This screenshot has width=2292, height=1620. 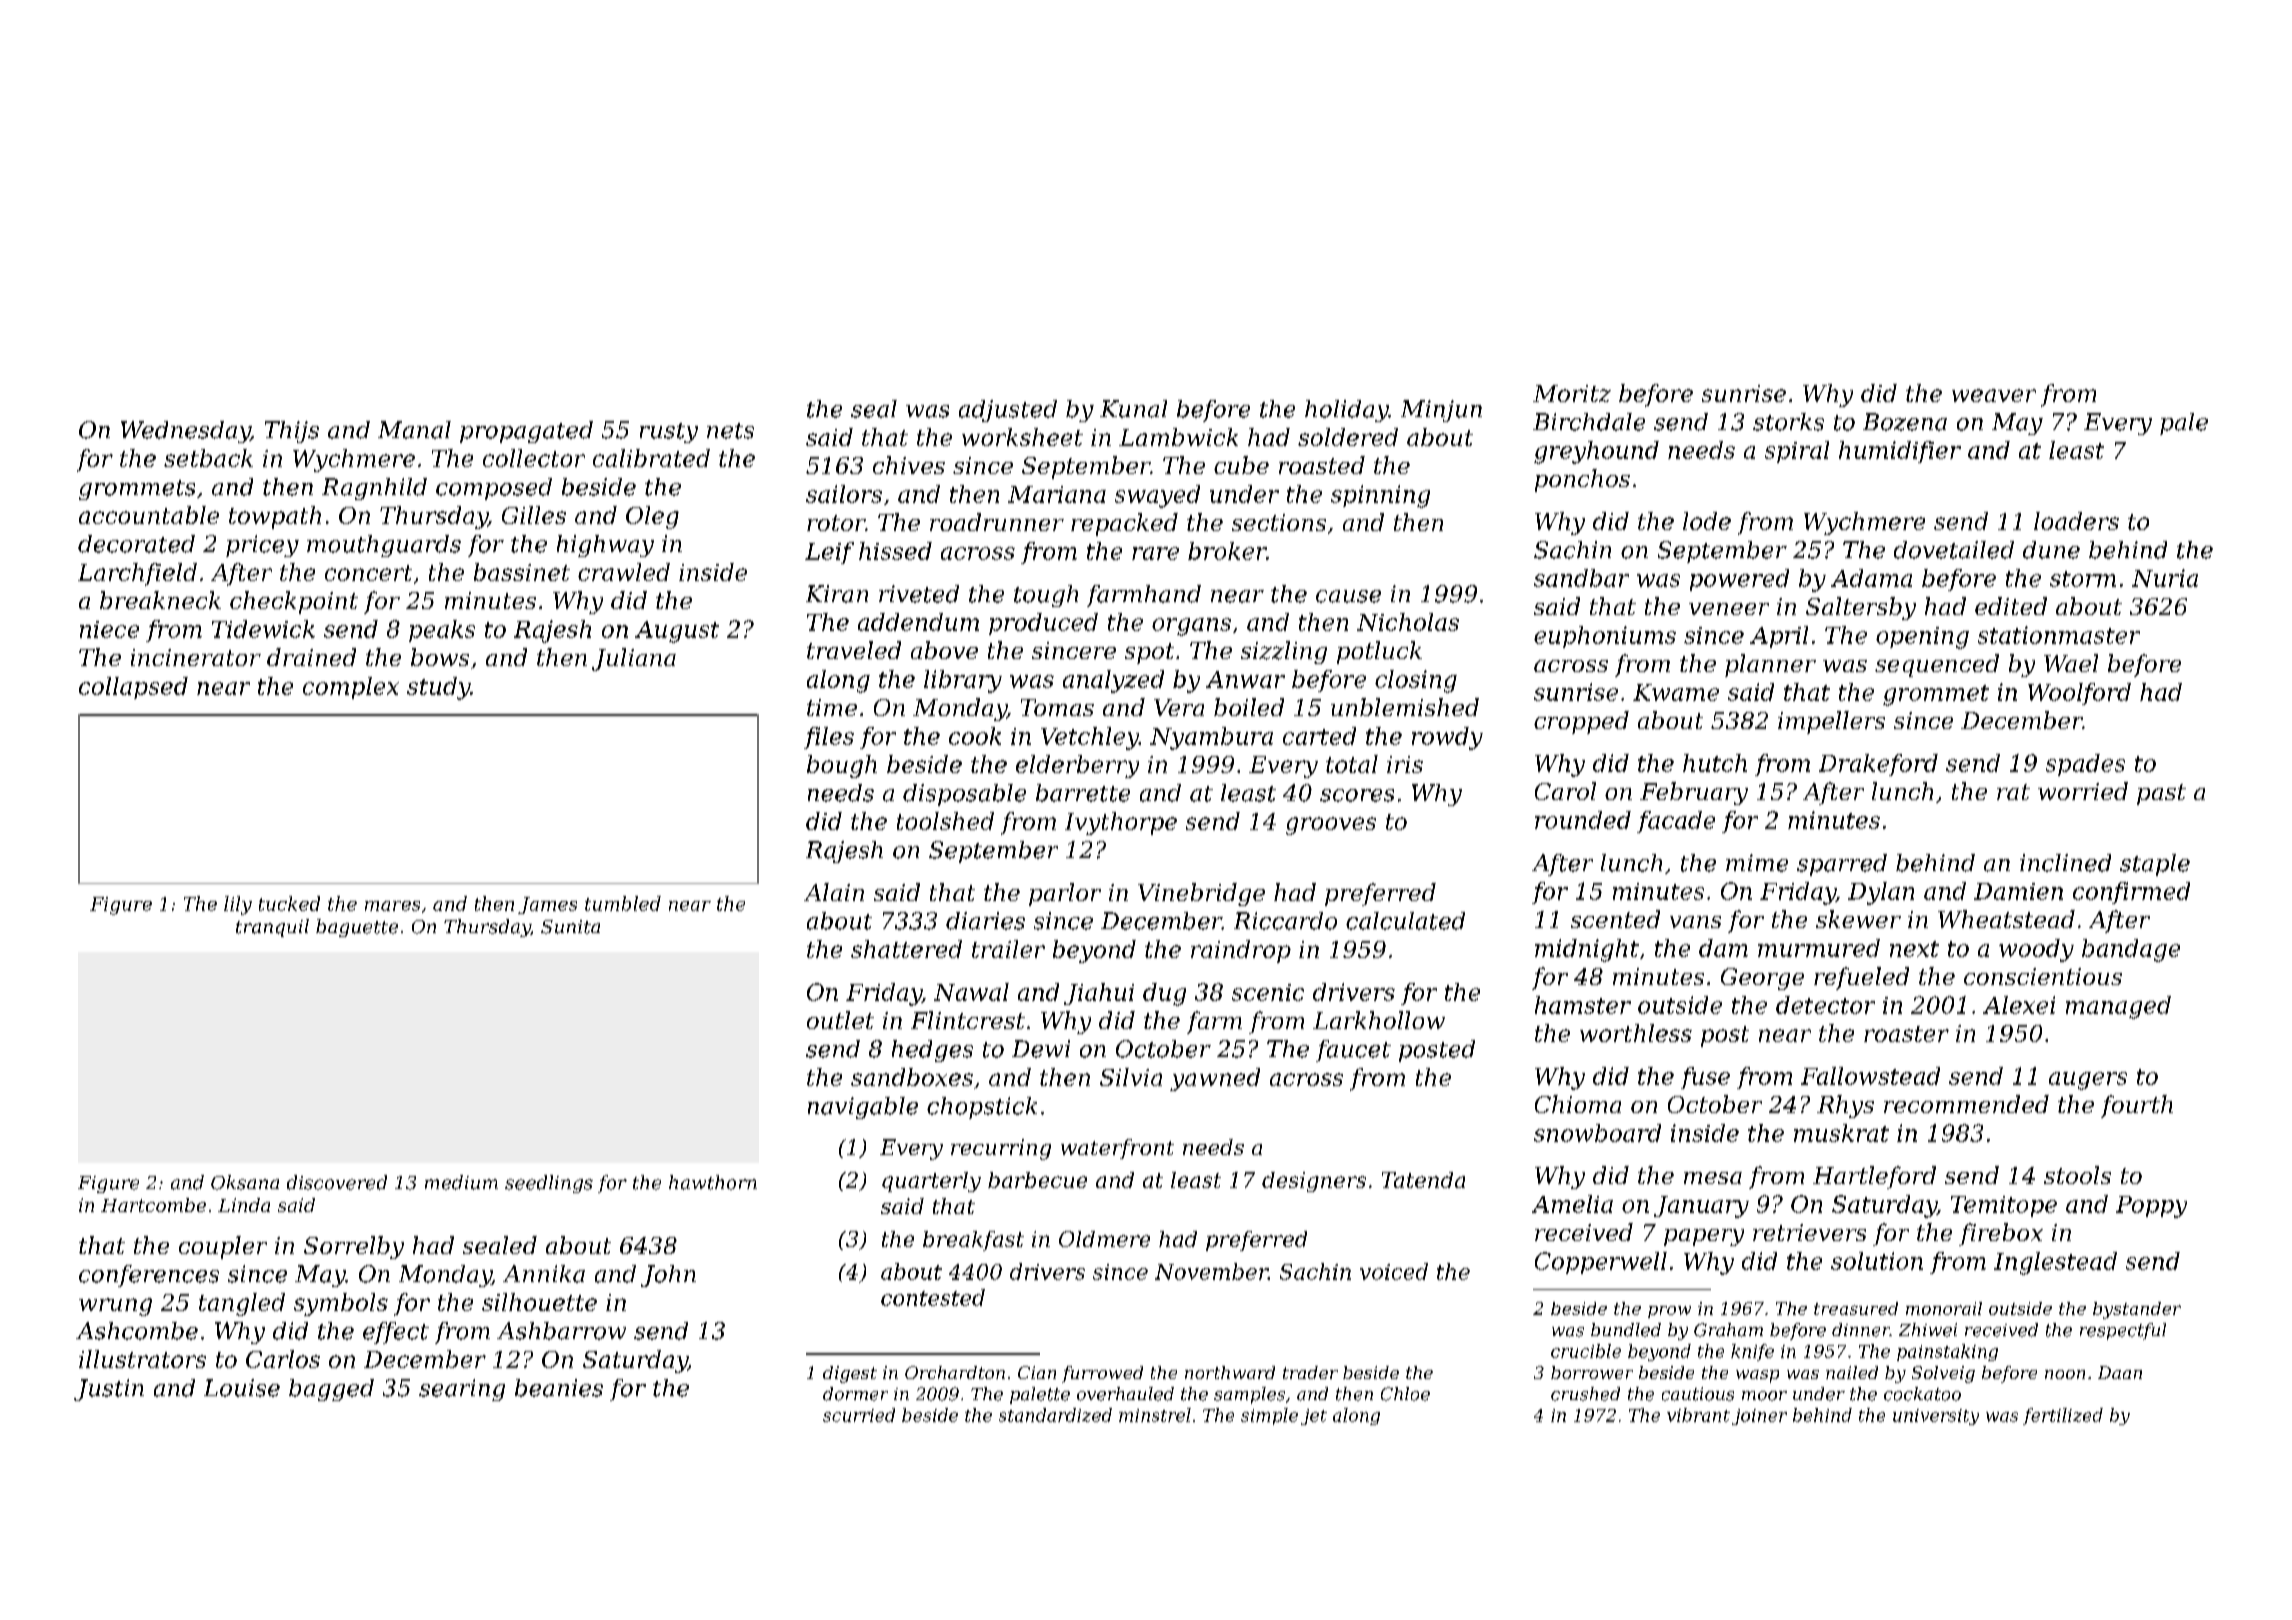 I want to click on chives, so click(x=909, y=465).
